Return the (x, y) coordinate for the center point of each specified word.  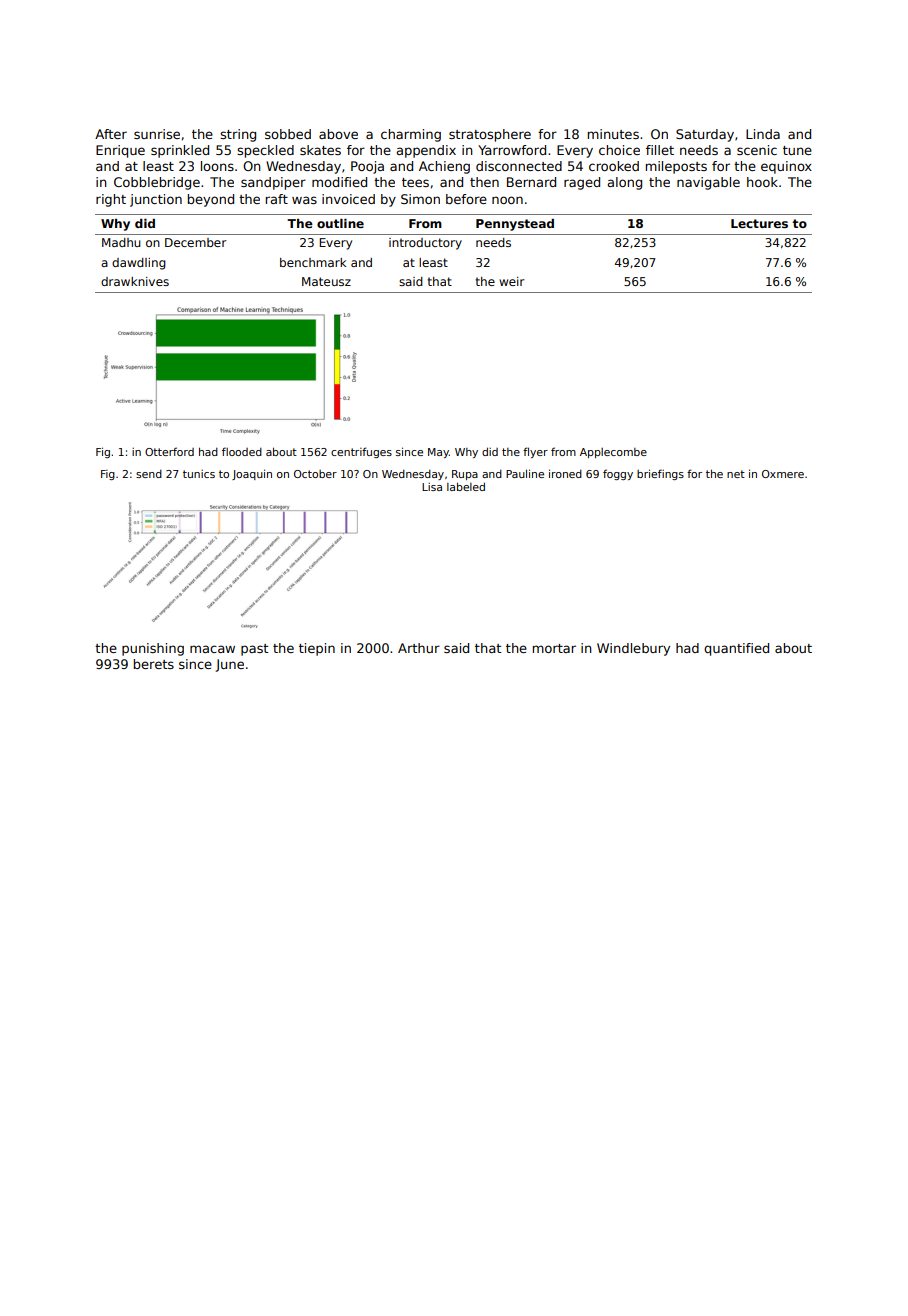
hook (762, 182)
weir (511, 281)
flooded (242, 451)
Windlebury (633, 649)
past (254, 650)
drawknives (135, 281)
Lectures (759, 223)
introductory (425, 244)
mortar (554, 648)
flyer (535, 452)
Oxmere (783, 474)
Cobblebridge (157, 183)
